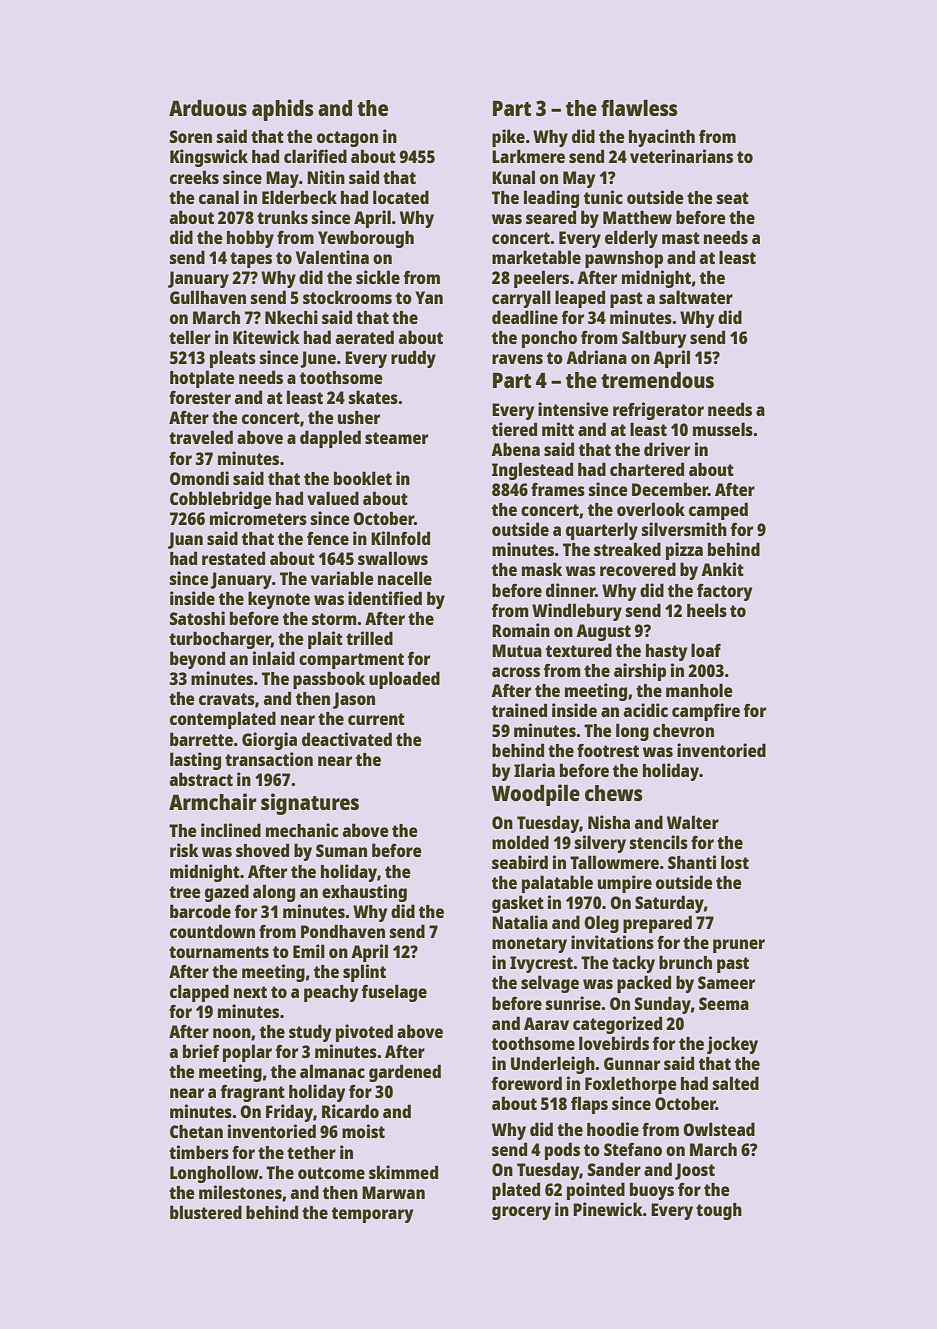  Describe the element at coordinates (206, 1212) in the screenshot. I see `blustered` at that location.
